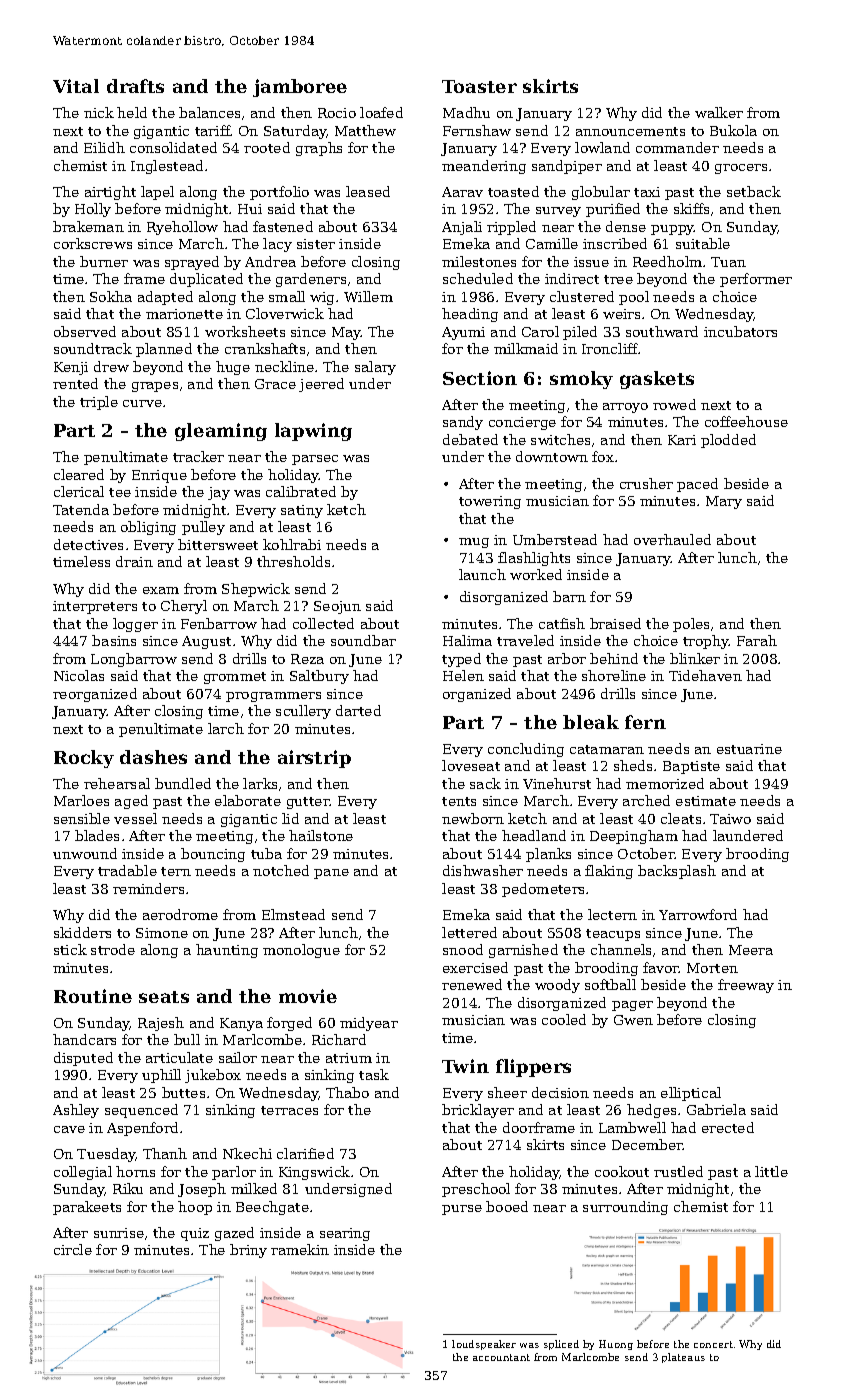  Describe the element at coordinates (148, 888) in the screenshot. I see `reminders` at that location.
